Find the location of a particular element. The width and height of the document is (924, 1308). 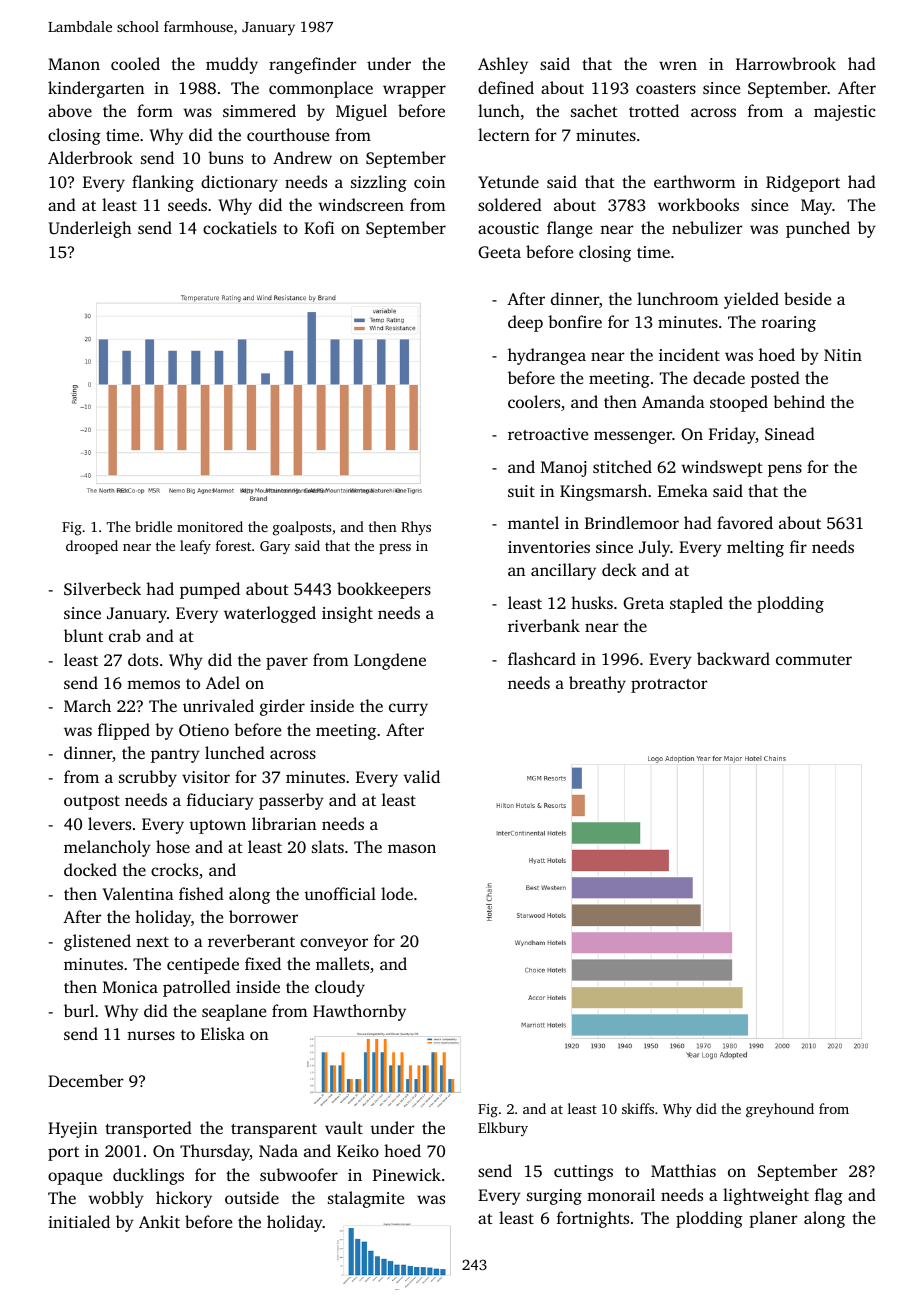

burl is located at coordinates (79, 1010).
